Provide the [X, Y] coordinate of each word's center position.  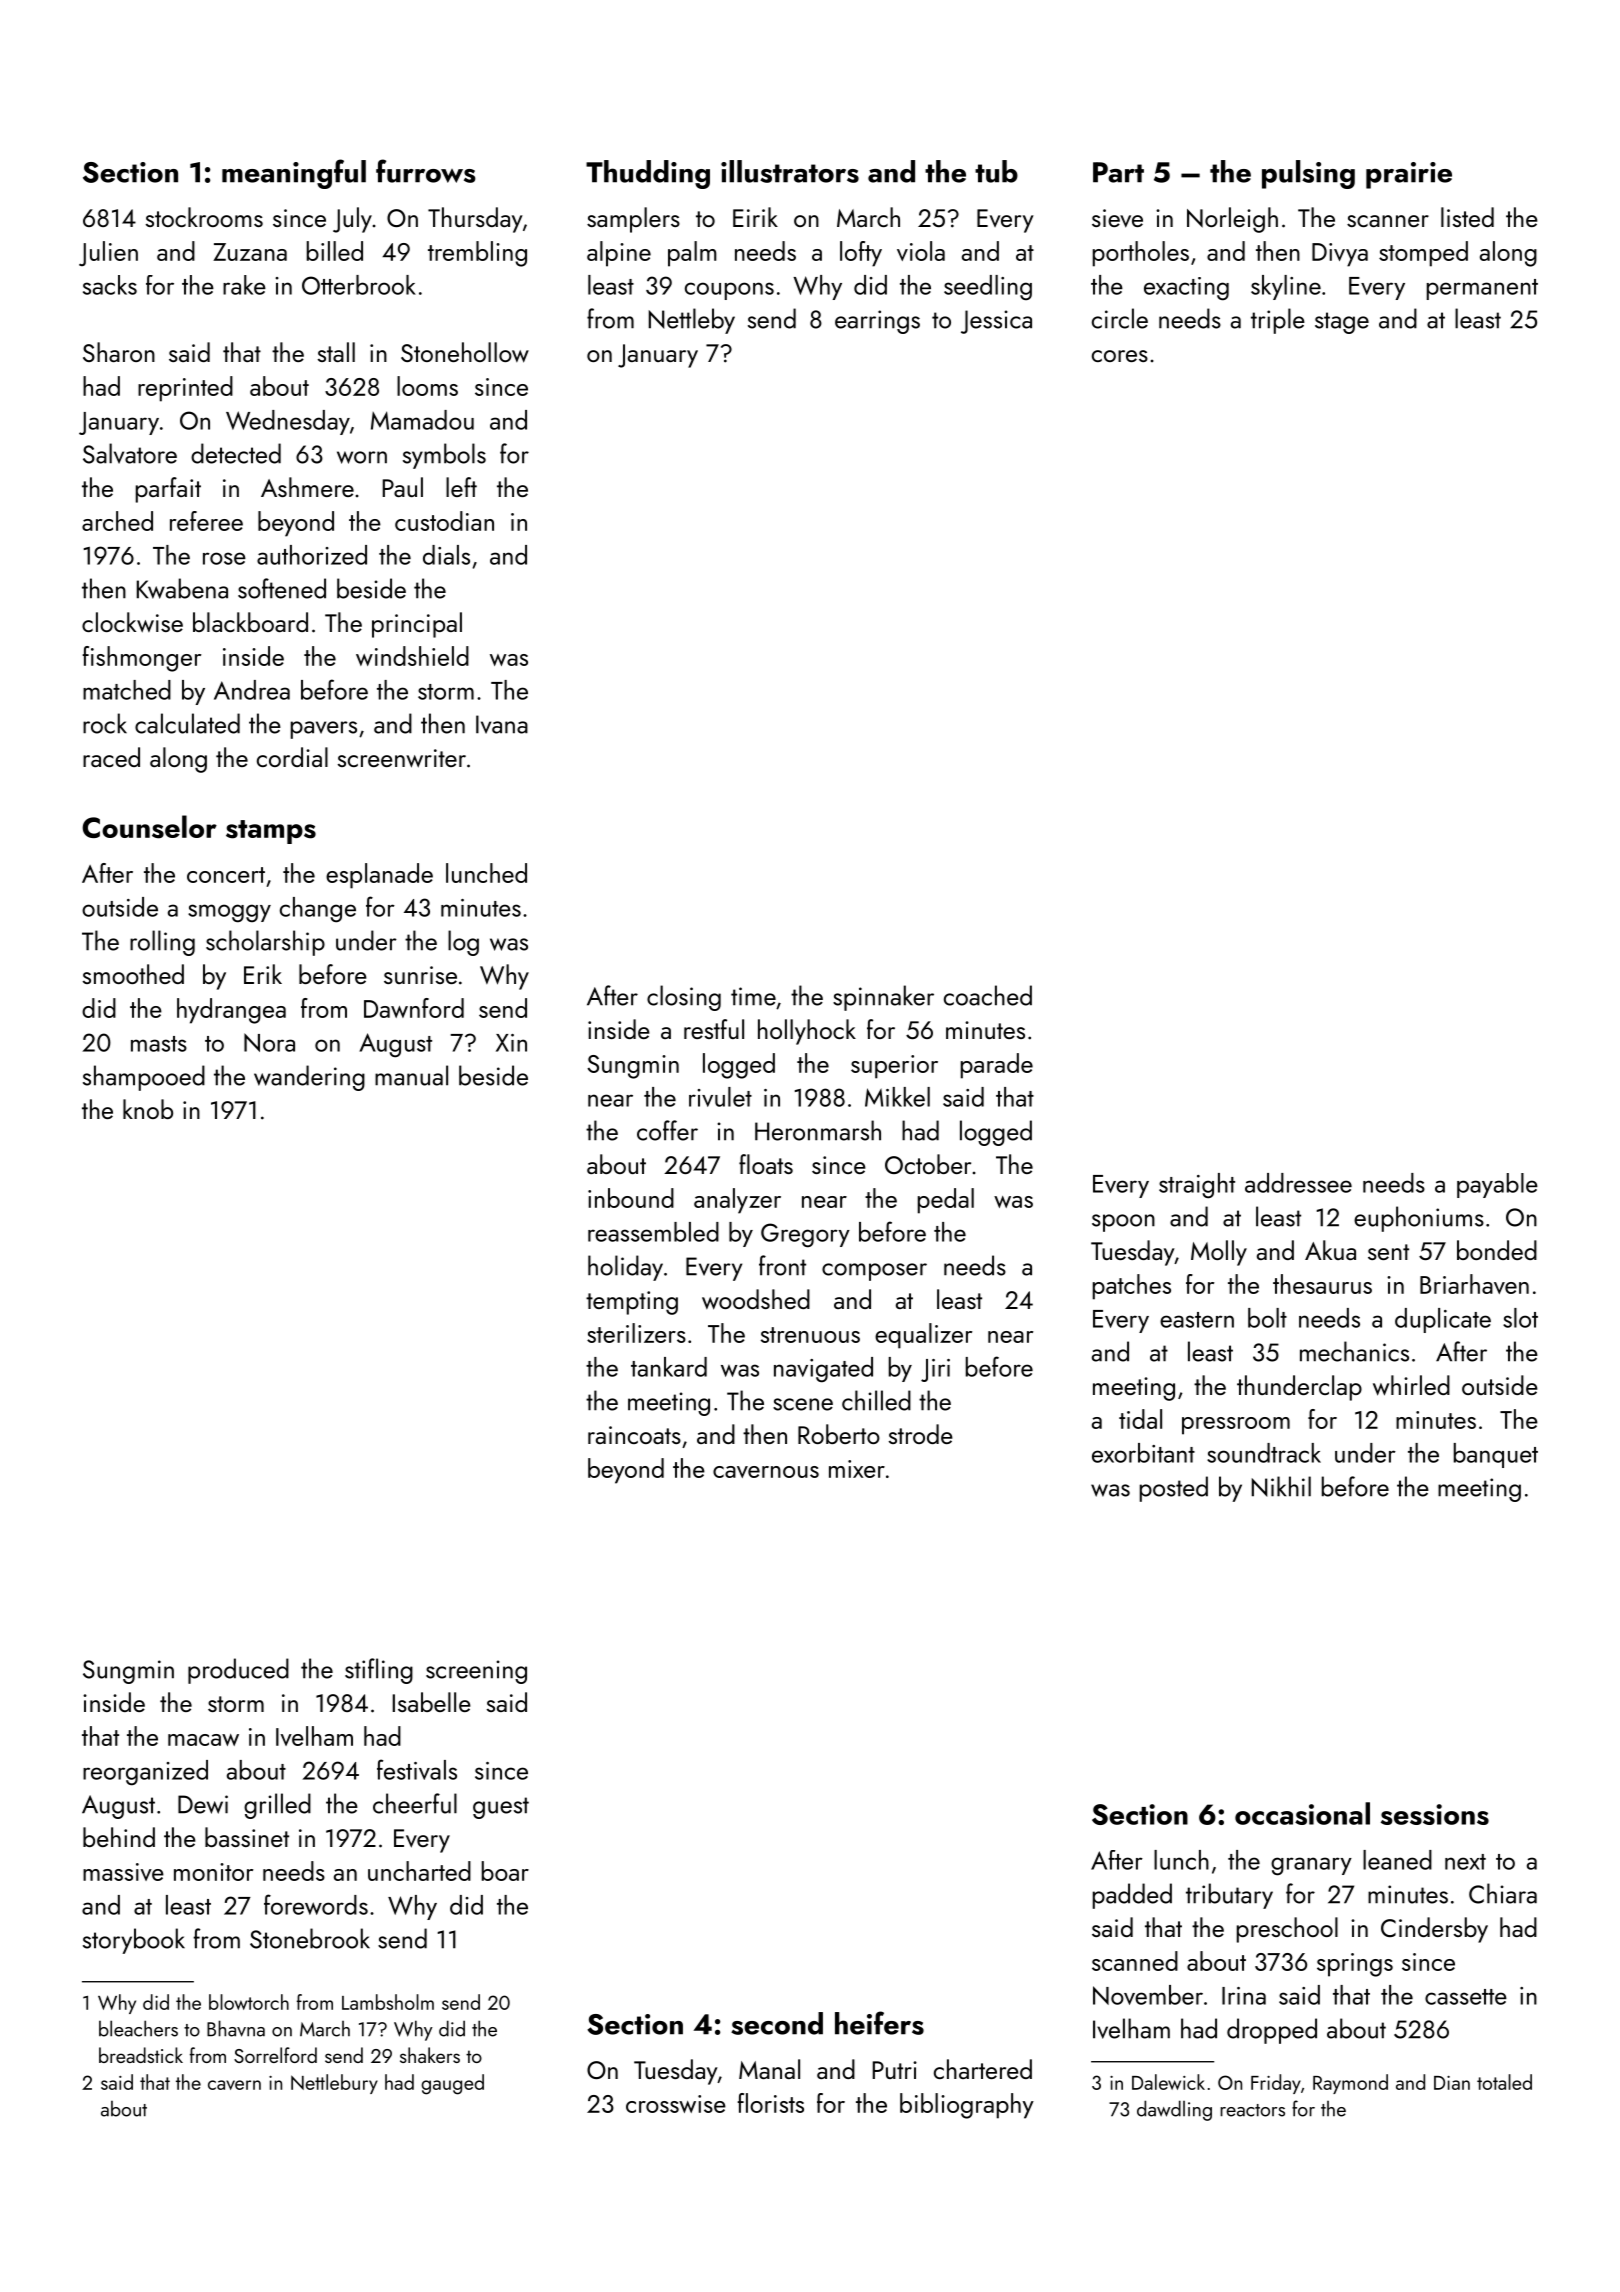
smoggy [229, 913]
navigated [823, 1370]
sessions [1435, 1814]
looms [427, 386]
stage [1342, 323]
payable [1497, 1185]
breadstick [141, 2055]
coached [988, 995]
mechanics [1354, 1351]
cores [1120, 356]
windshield [412, 656]
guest [501, 1808]
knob [148, 1109]
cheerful [415, 1803]
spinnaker [883, 998]
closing [684, 998]
